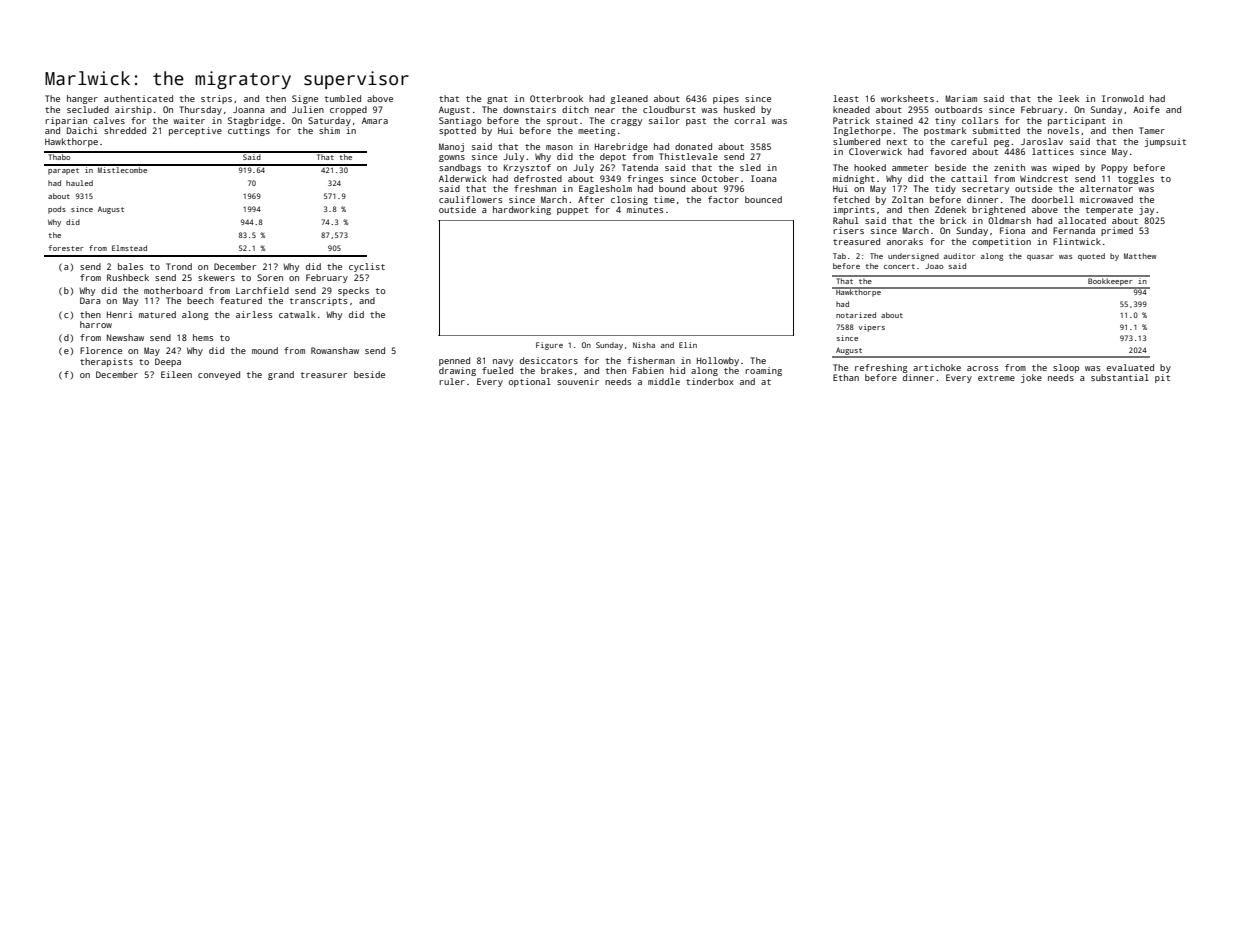 The image size is (1233, 952). I want to click on therapists, so click(106, 362).
